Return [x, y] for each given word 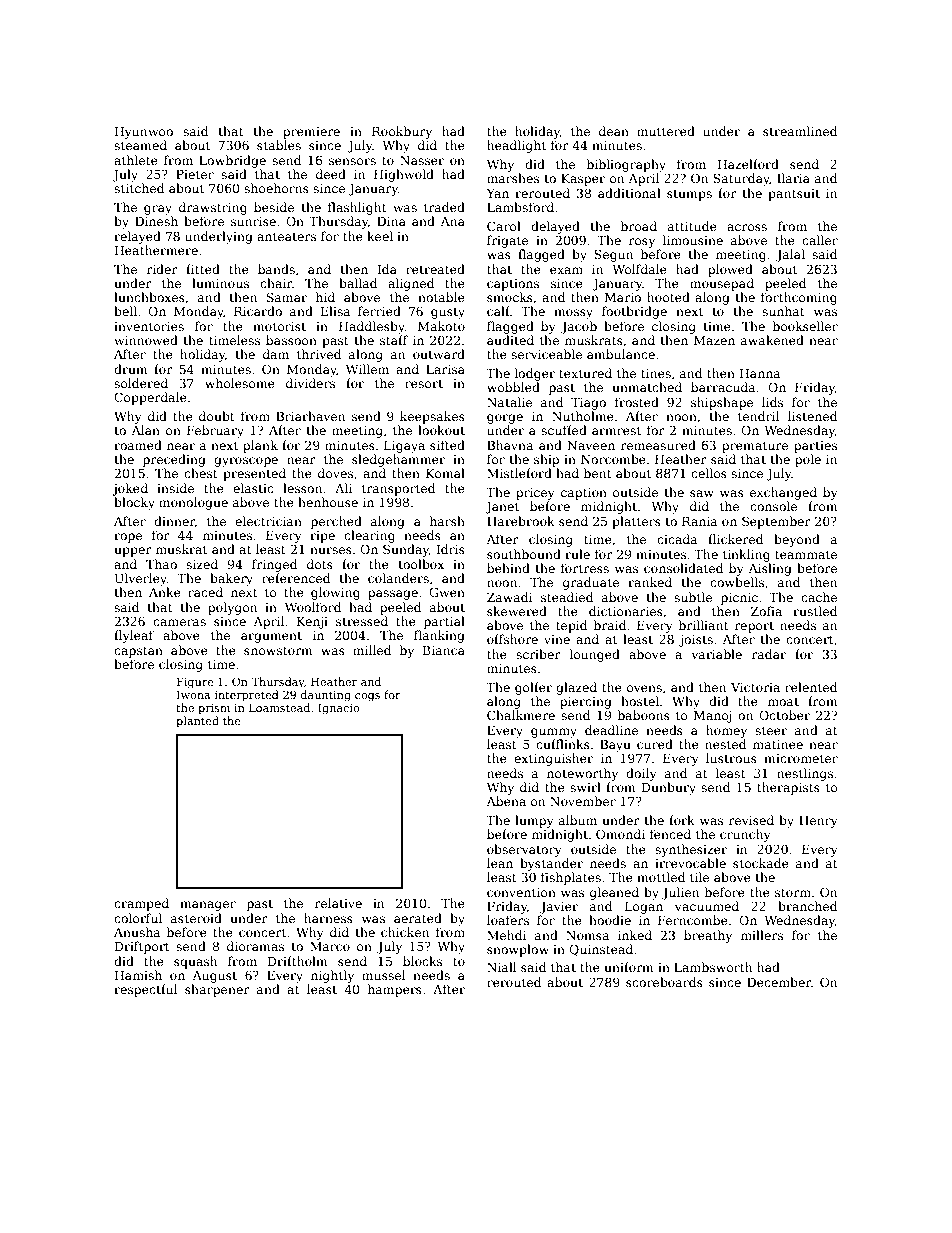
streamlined [800, 131]
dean [614, 131]
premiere [311, 133]
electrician [268, 521]
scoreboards [664, 982]
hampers [395, 990]
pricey [535, 494]
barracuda [723, 387]
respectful [145, 990]
